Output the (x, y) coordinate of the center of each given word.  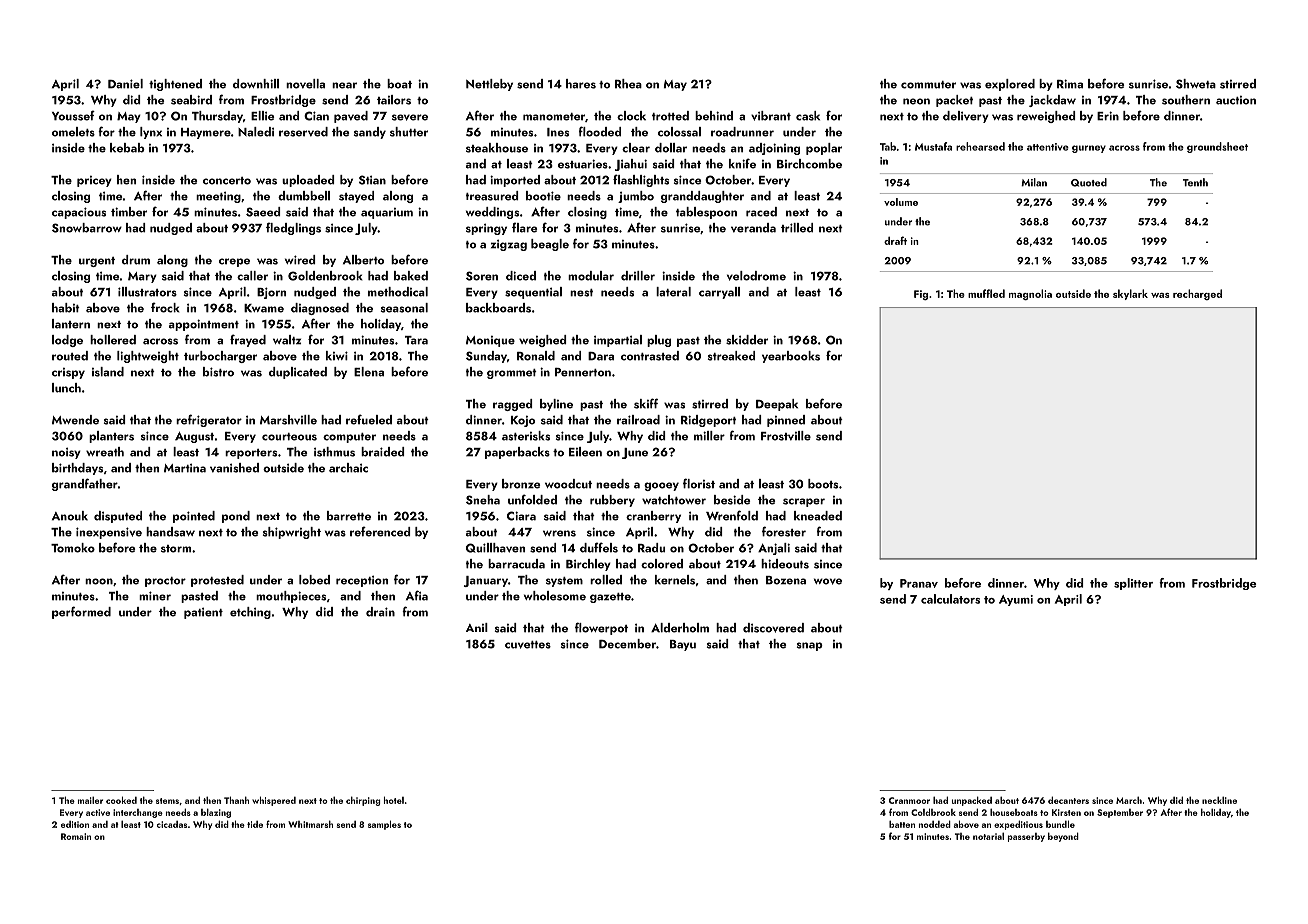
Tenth (1195, 182)
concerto (227, 181)
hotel (394, 800)
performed (81, 612)
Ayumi (1016, 600)
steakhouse (497, 148)
